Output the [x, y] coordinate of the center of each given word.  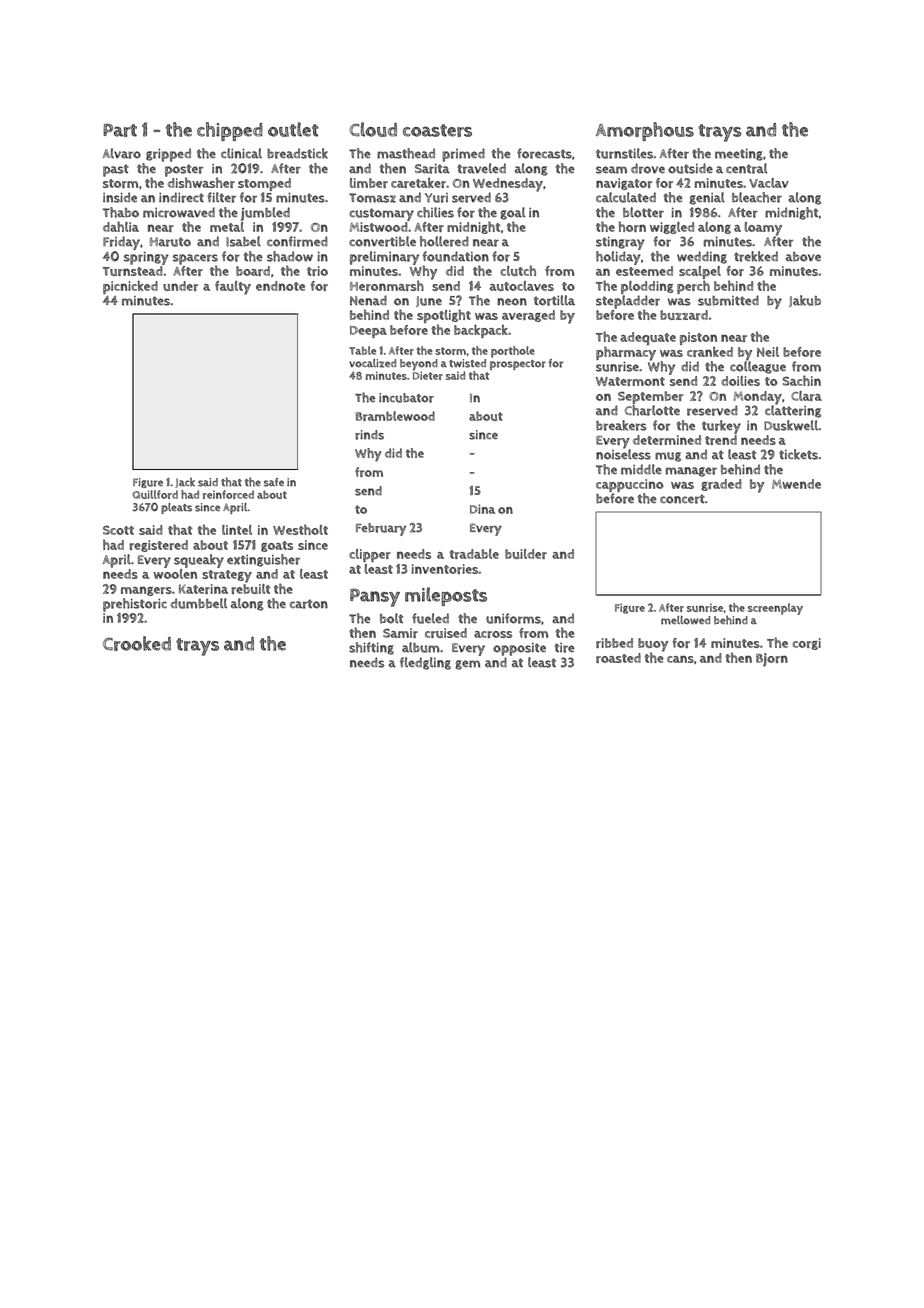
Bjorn [772, 659]
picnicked [130, 287]
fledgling [425, 663]
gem [467, 665]
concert [682, 499]
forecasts [544, 153]
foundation [455, 256]
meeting [739, 154]
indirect [181, 197]
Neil [768, 352]
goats [277, 546]
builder [526, 554]
